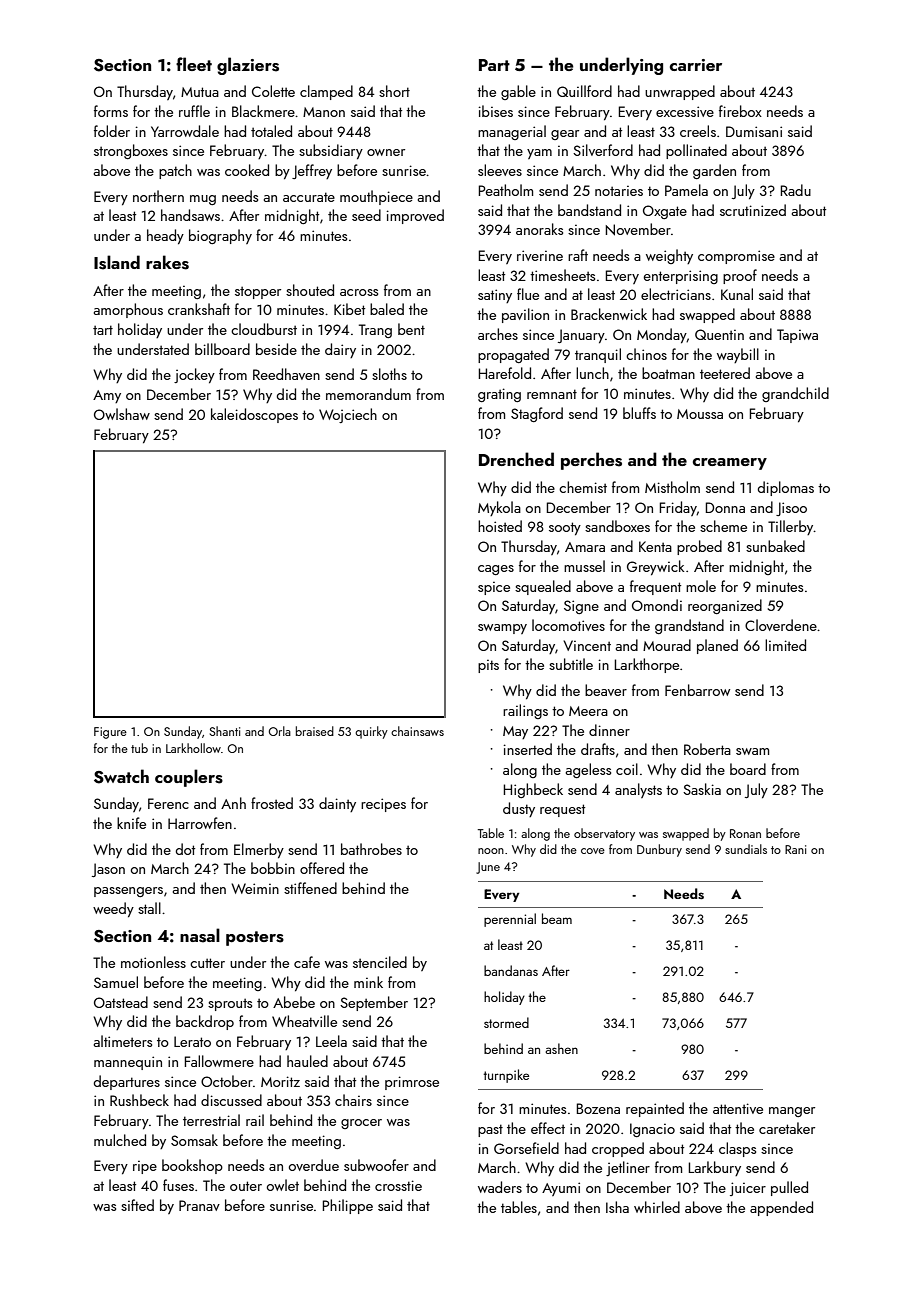 Image resolution: width=924 pixels, height=1314 pixels. Describe the element at coordinates (192, 1166) in the screenshot. I see `bookshop` at that location.
